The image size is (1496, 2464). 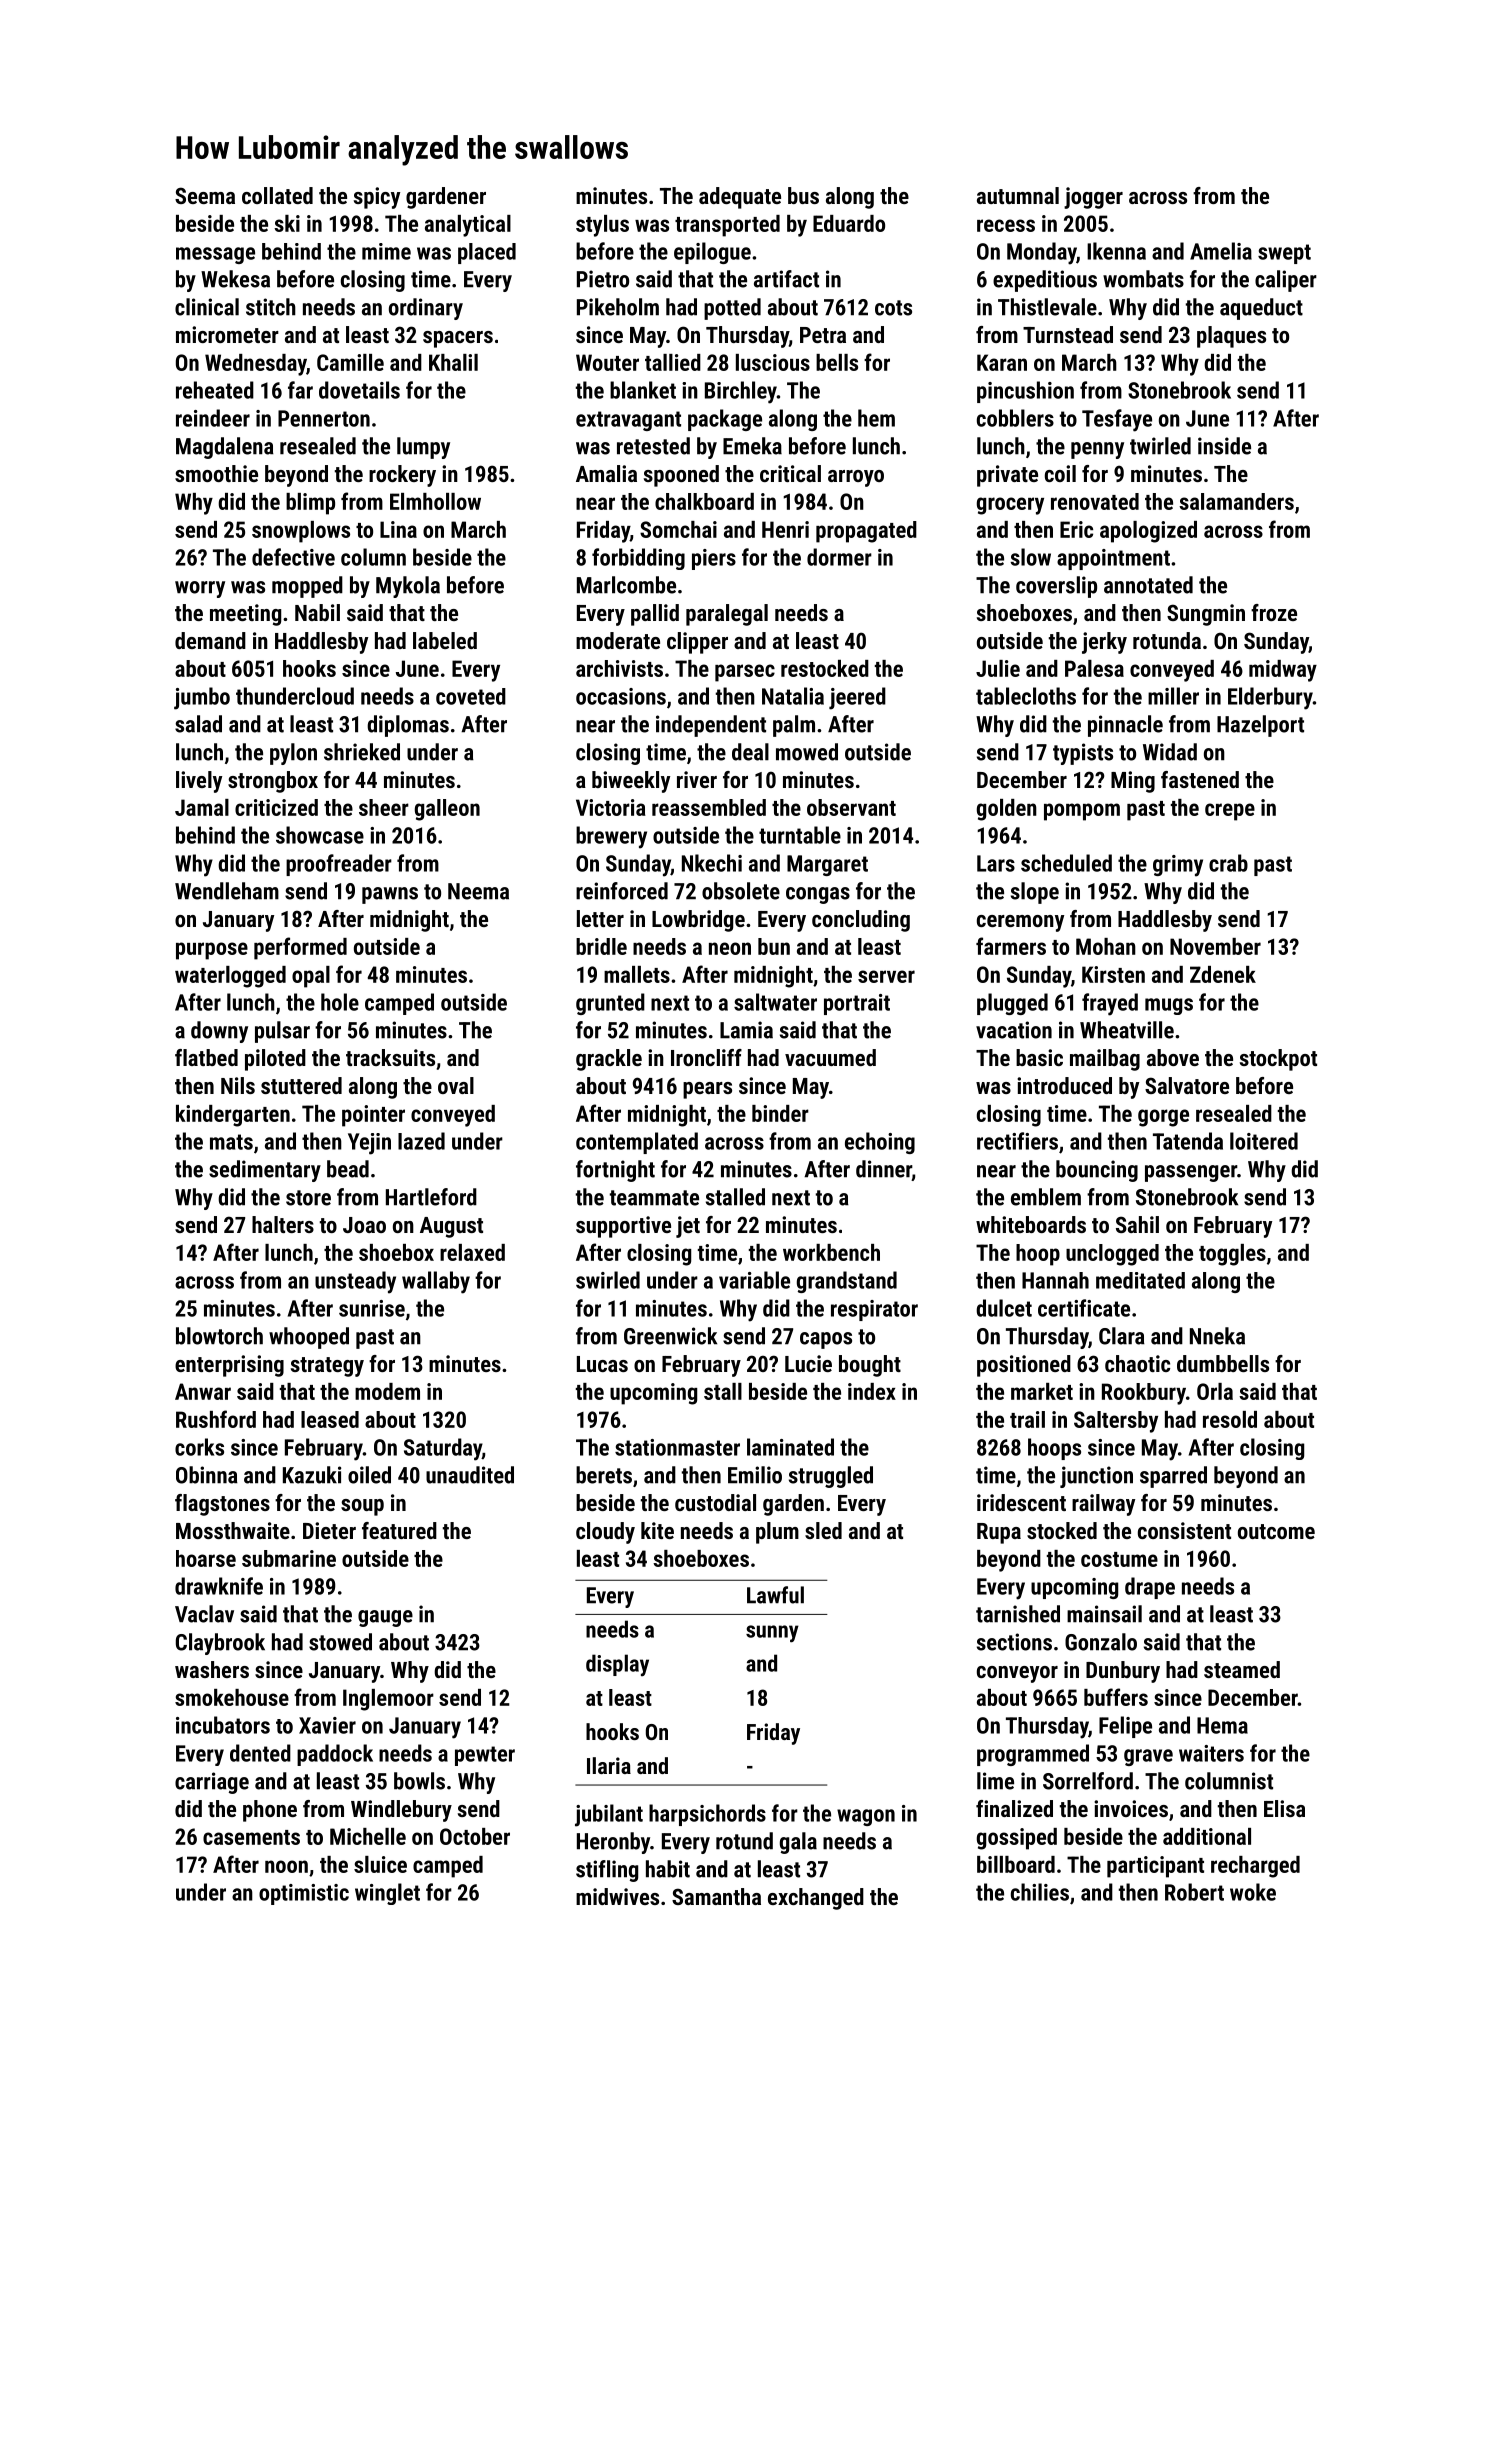 What do you see at coordinates (808, 1363) in the screenshot?
I see `Lucie` at bounding box center [808, 1363].
